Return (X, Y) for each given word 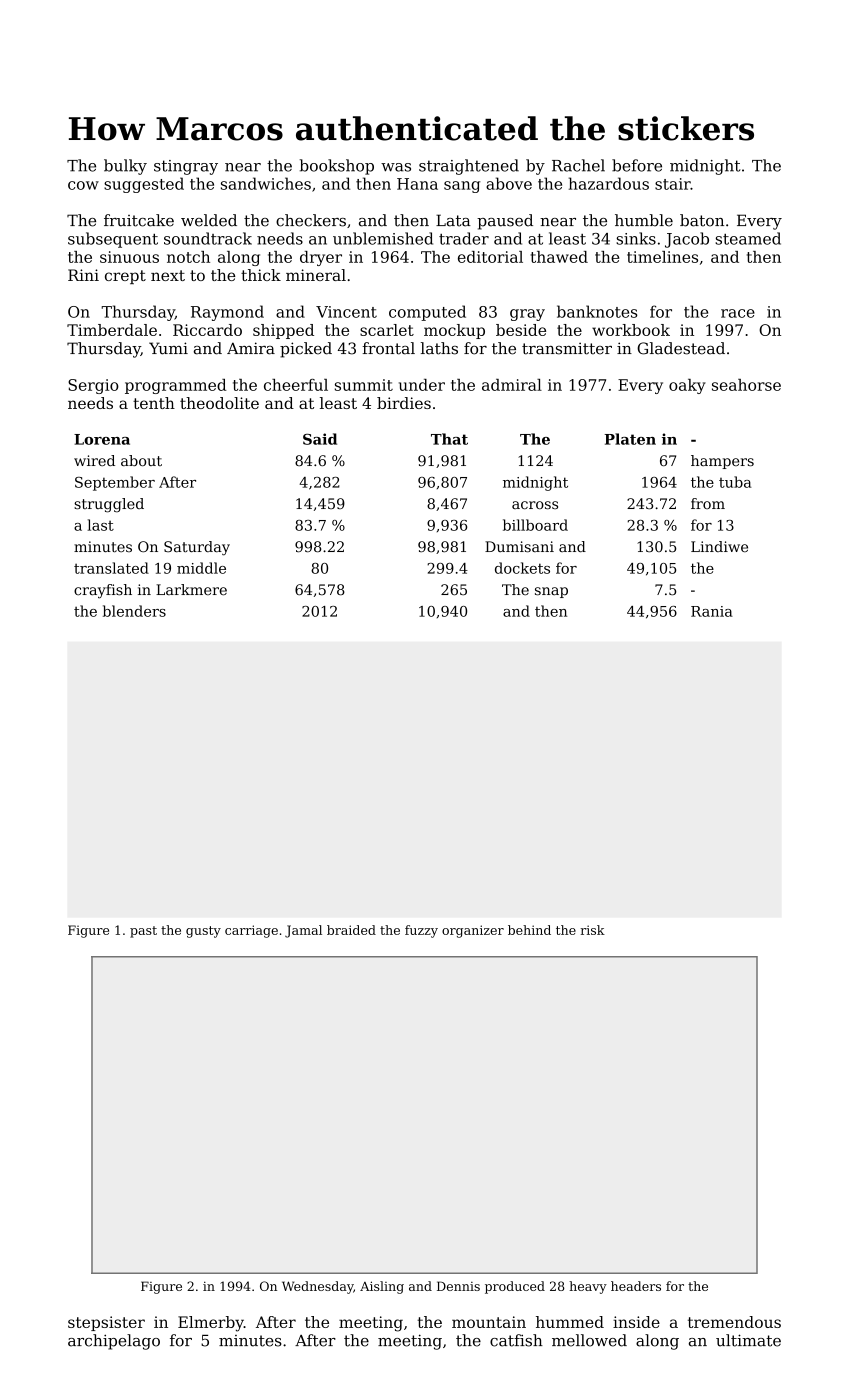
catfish (516, 1340)
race (738, 313)
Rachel (578, 165)
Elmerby (211, 1324)
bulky (125, 167)
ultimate (748, 1340)
